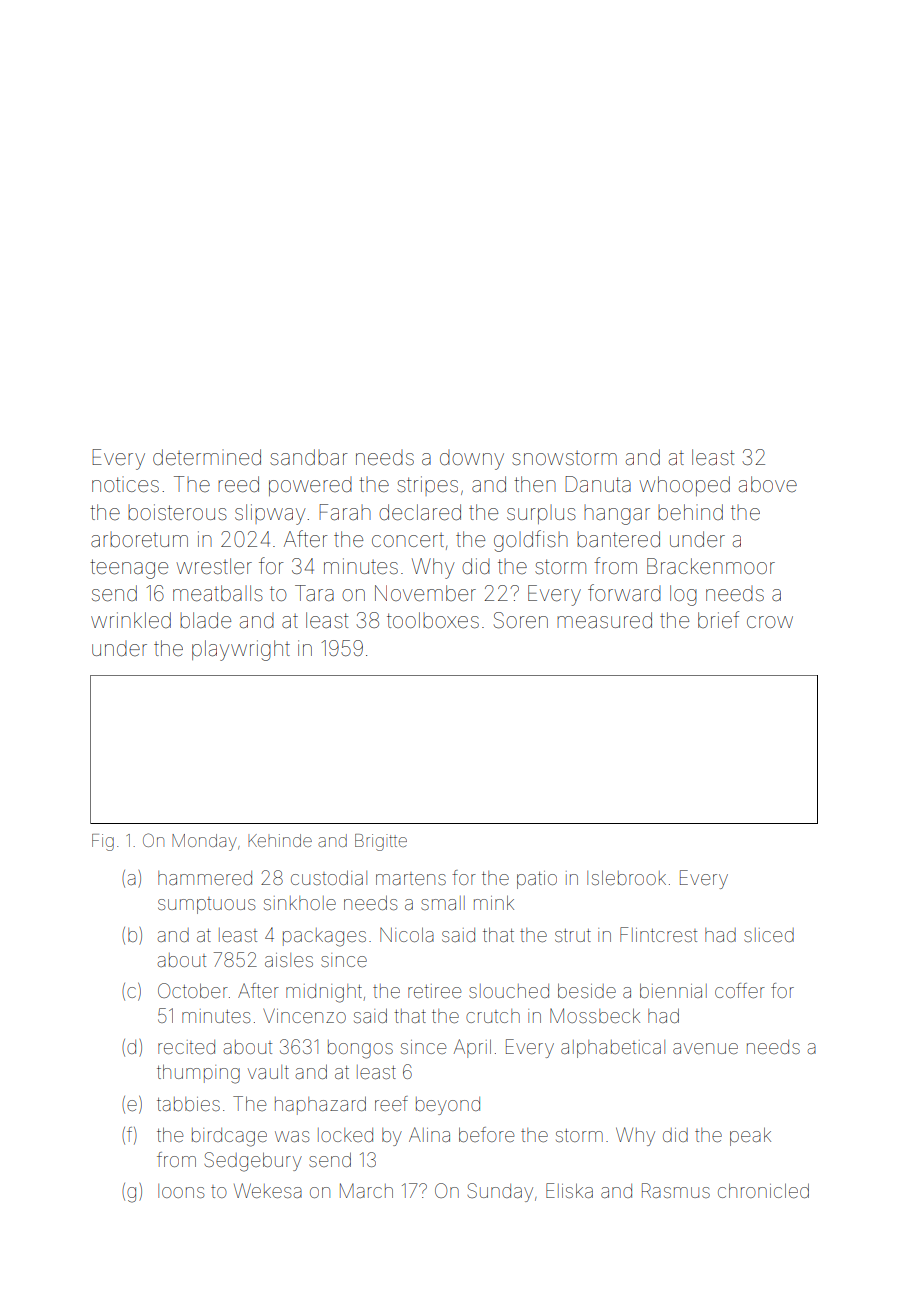 Image resolution: width=908 pixels, height=1316 pixels. I want to click on Brigitte, so click(381, 842).
